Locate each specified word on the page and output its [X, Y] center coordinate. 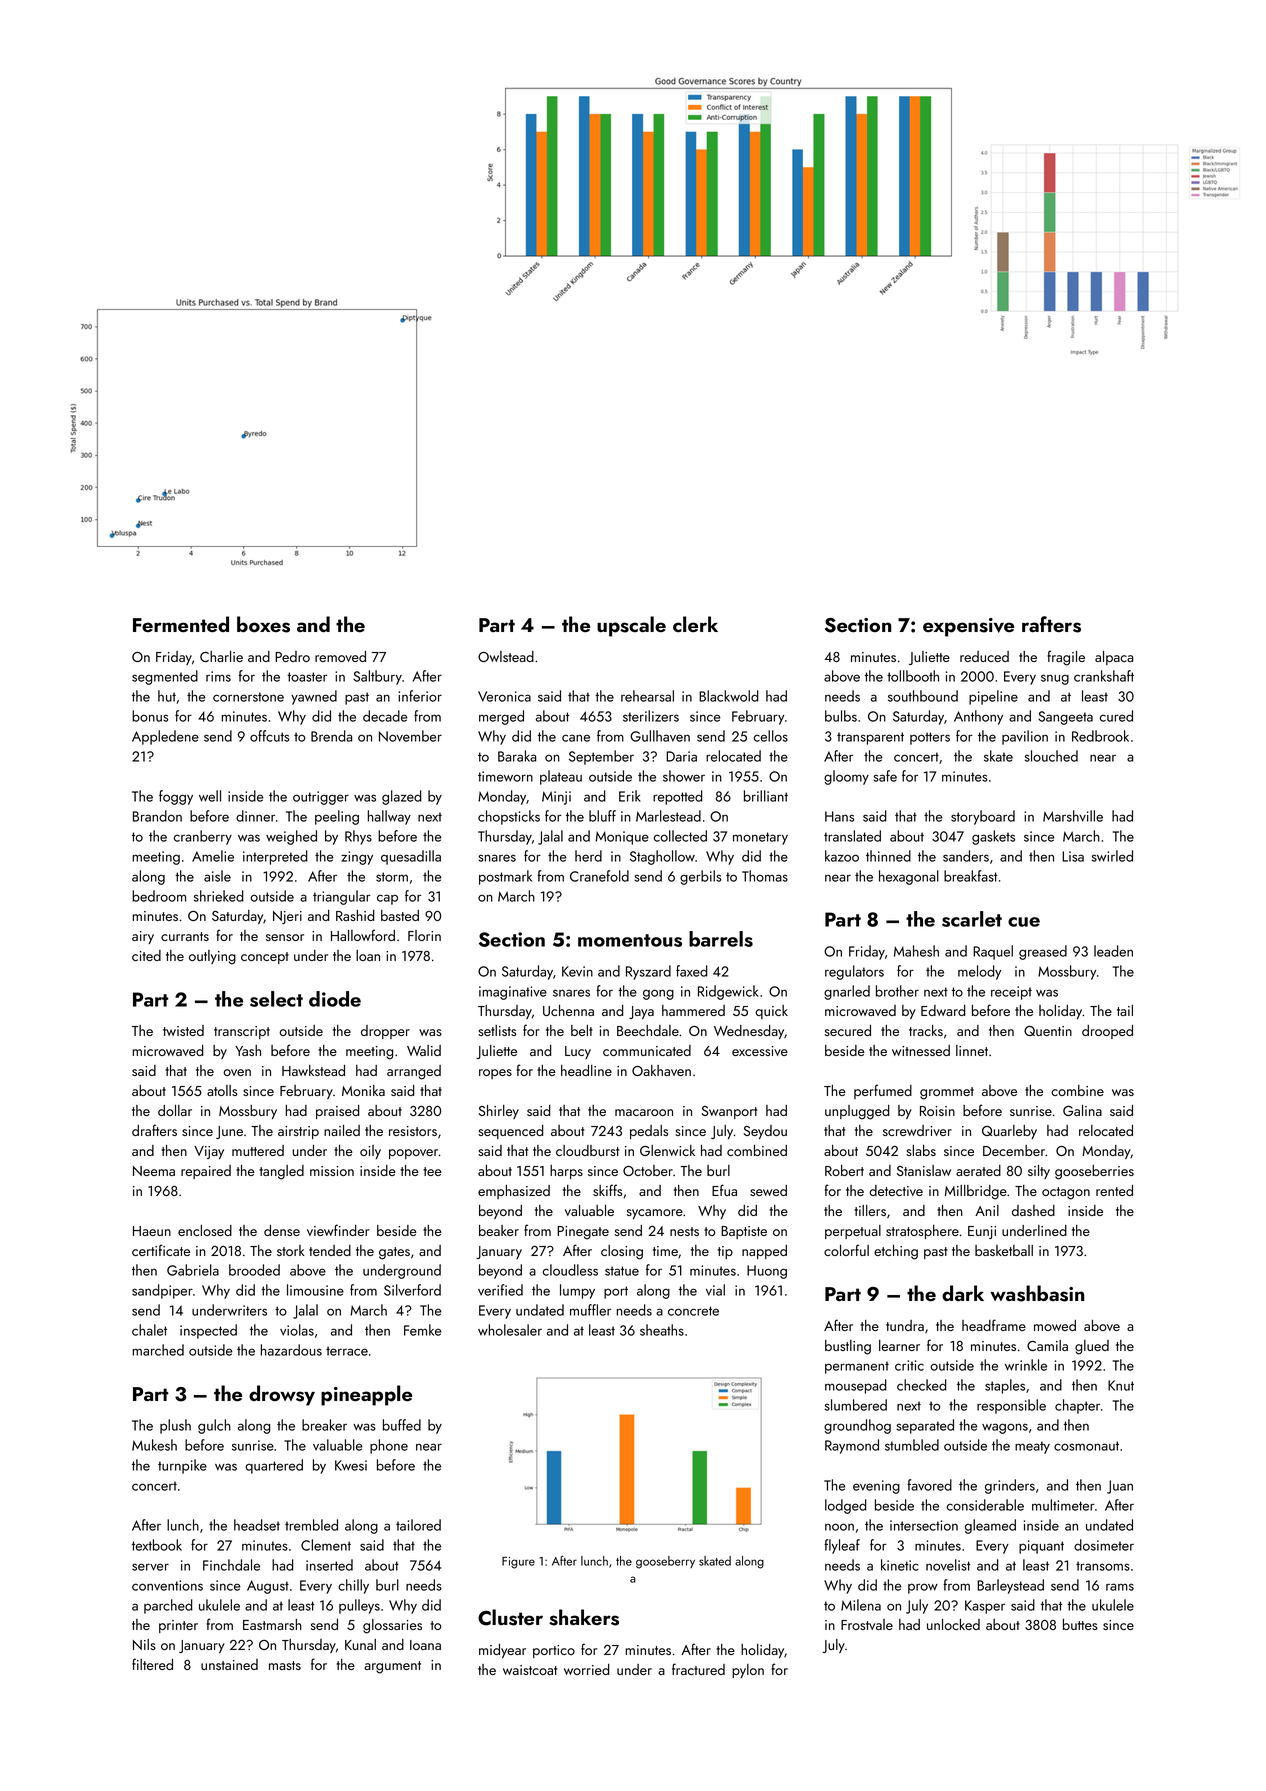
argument [392, 1667]
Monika [363, 1090]
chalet [149, 1330]
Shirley [499, 1112]
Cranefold [599, 876]
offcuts [269, 736]
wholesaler [510, 1330]
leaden [1113, 951]
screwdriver [917, 1130]
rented [1114, 1190]
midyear [502, 1651]
